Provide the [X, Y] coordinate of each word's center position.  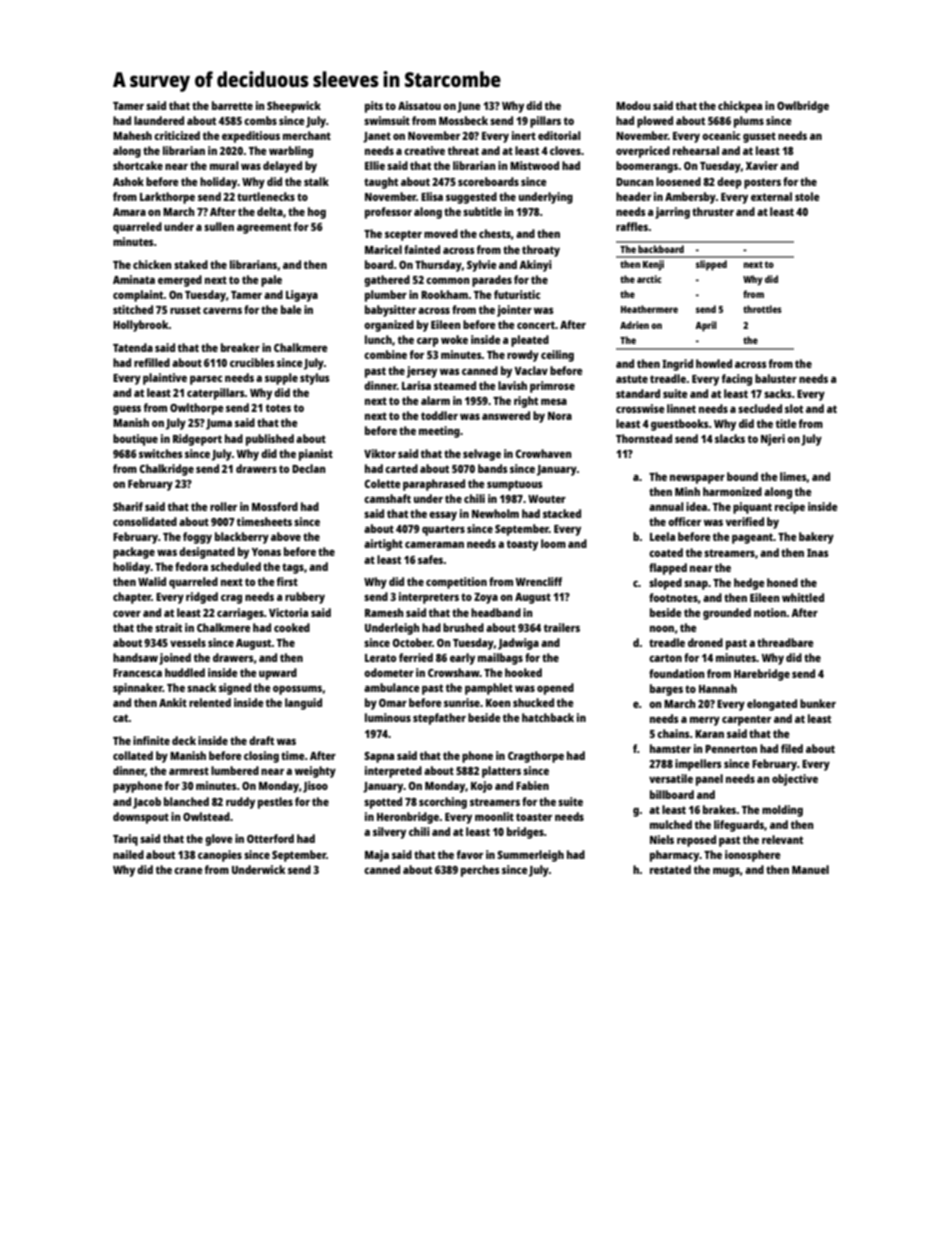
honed [782, 582]
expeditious [251, 137]
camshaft [387, 498]
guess [127, 410]
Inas [818, 553]
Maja [377, 856]
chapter [132, 598]
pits [374, 107]
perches [480, 871]
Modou [633, 105]
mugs [726, 872]
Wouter [547, 499]
